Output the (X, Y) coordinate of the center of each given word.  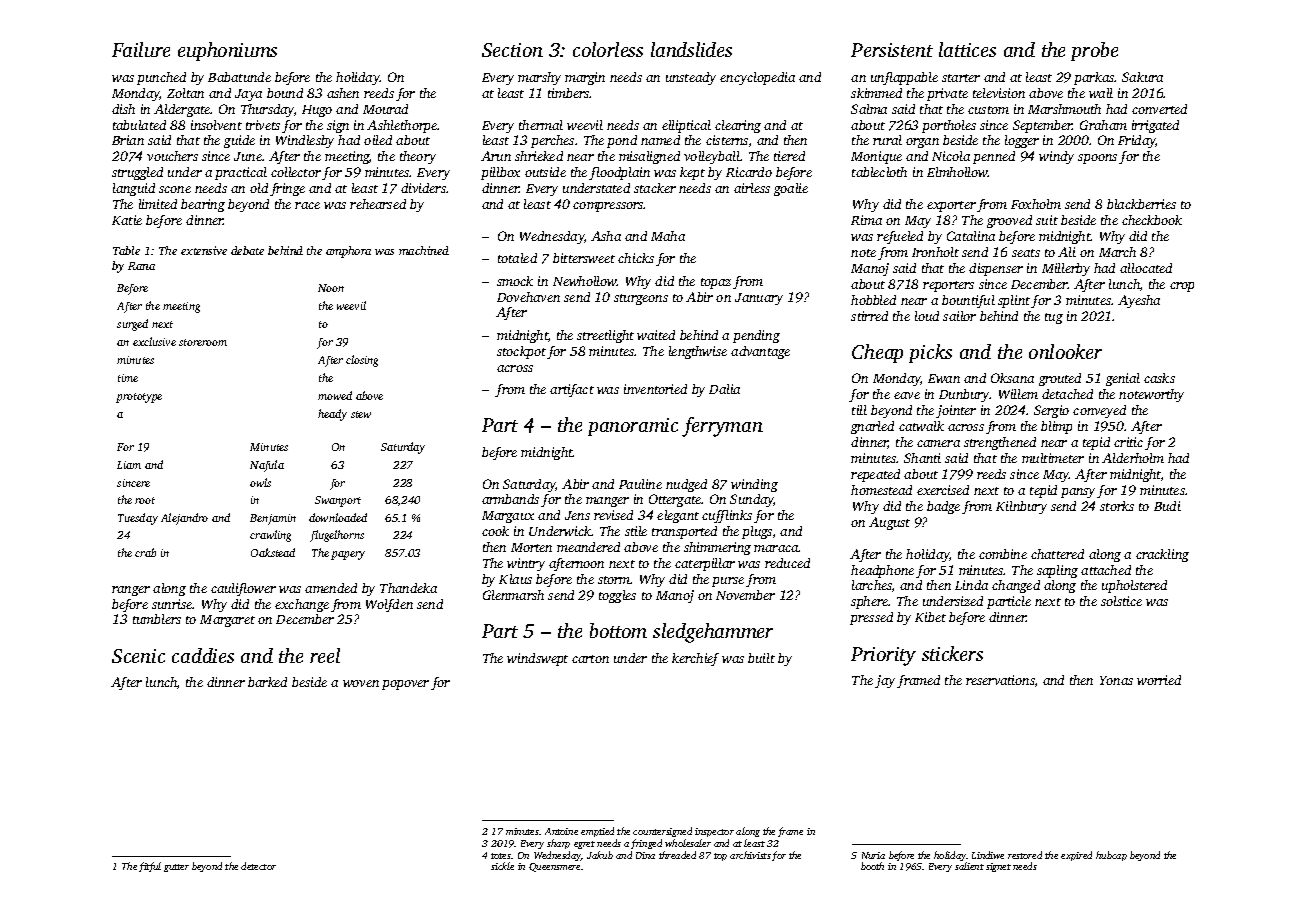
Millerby (1066, 269)
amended (331, 588)
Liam (129, 465)
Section (512, 50)
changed (1016, 586)
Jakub (600, 855)
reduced (787, 563)
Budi (1167, 506)
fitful (150, 867)
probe (1094, 51)
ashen (343, 93)
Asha (606, 236)
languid (134, 189)
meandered (588, 547)
